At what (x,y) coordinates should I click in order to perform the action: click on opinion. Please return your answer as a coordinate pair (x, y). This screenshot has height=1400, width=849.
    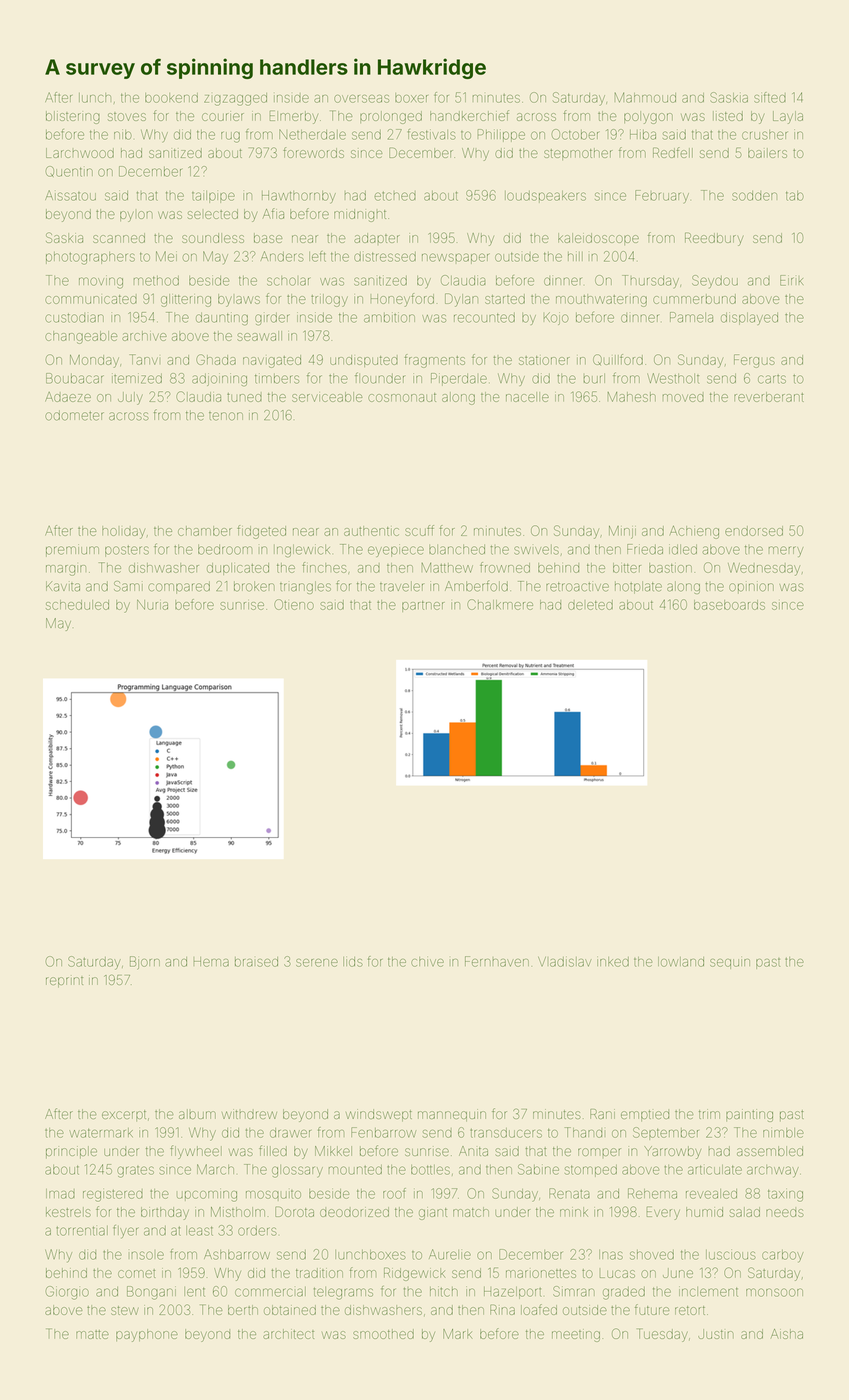
    Looking at the image, I should click on (751, 588).
